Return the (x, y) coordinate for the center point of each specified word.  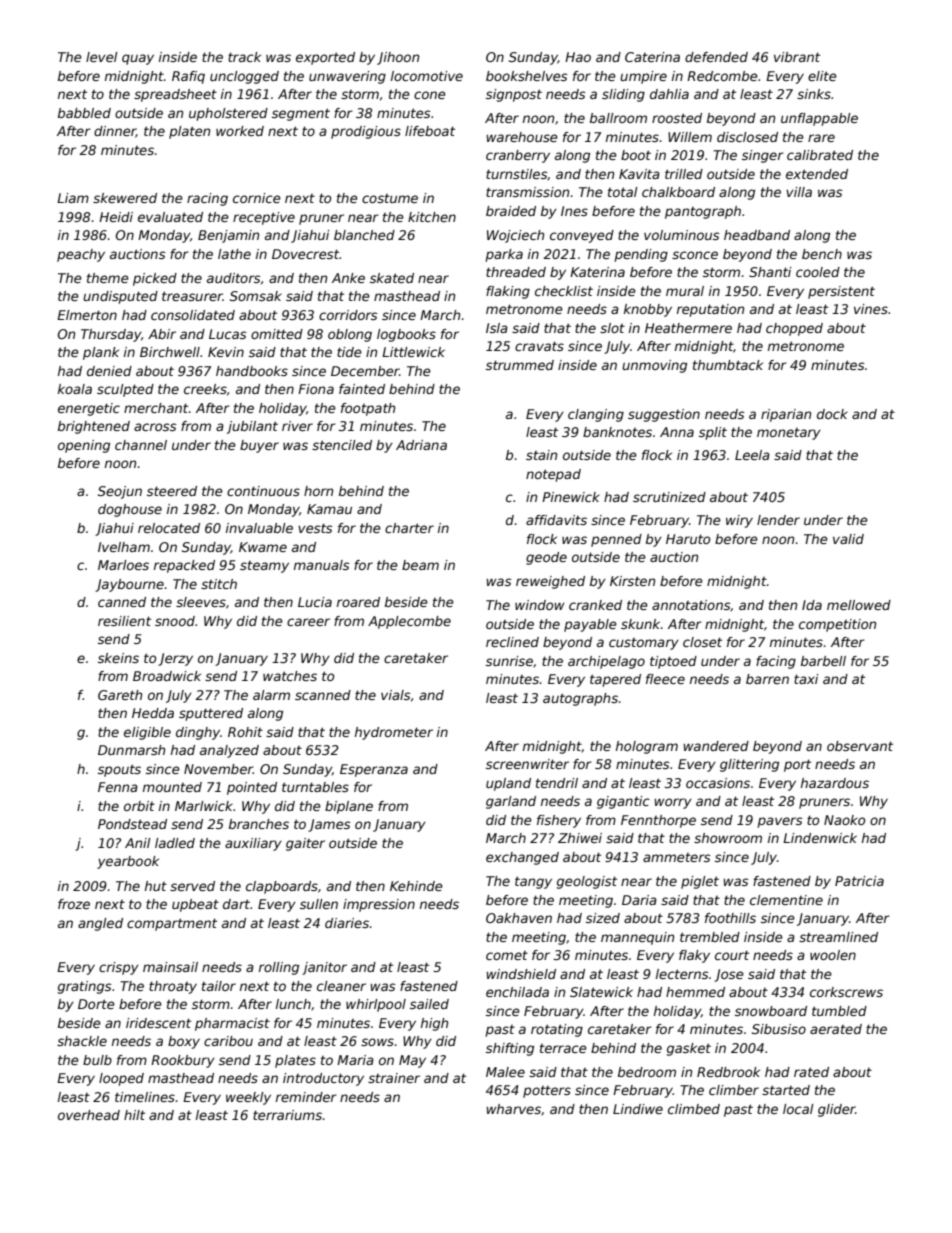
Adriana (421, 445)
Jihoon (398, 58)
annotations (691, 606)
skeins (118, 658)
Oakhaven (519, 918)
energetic (89, 409)
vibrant (797, 57)
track (244, 57)
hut (156, 886)
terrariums (287, 1115)
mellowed (859, 605)
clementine (786, 900)
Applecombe (409, 622)
